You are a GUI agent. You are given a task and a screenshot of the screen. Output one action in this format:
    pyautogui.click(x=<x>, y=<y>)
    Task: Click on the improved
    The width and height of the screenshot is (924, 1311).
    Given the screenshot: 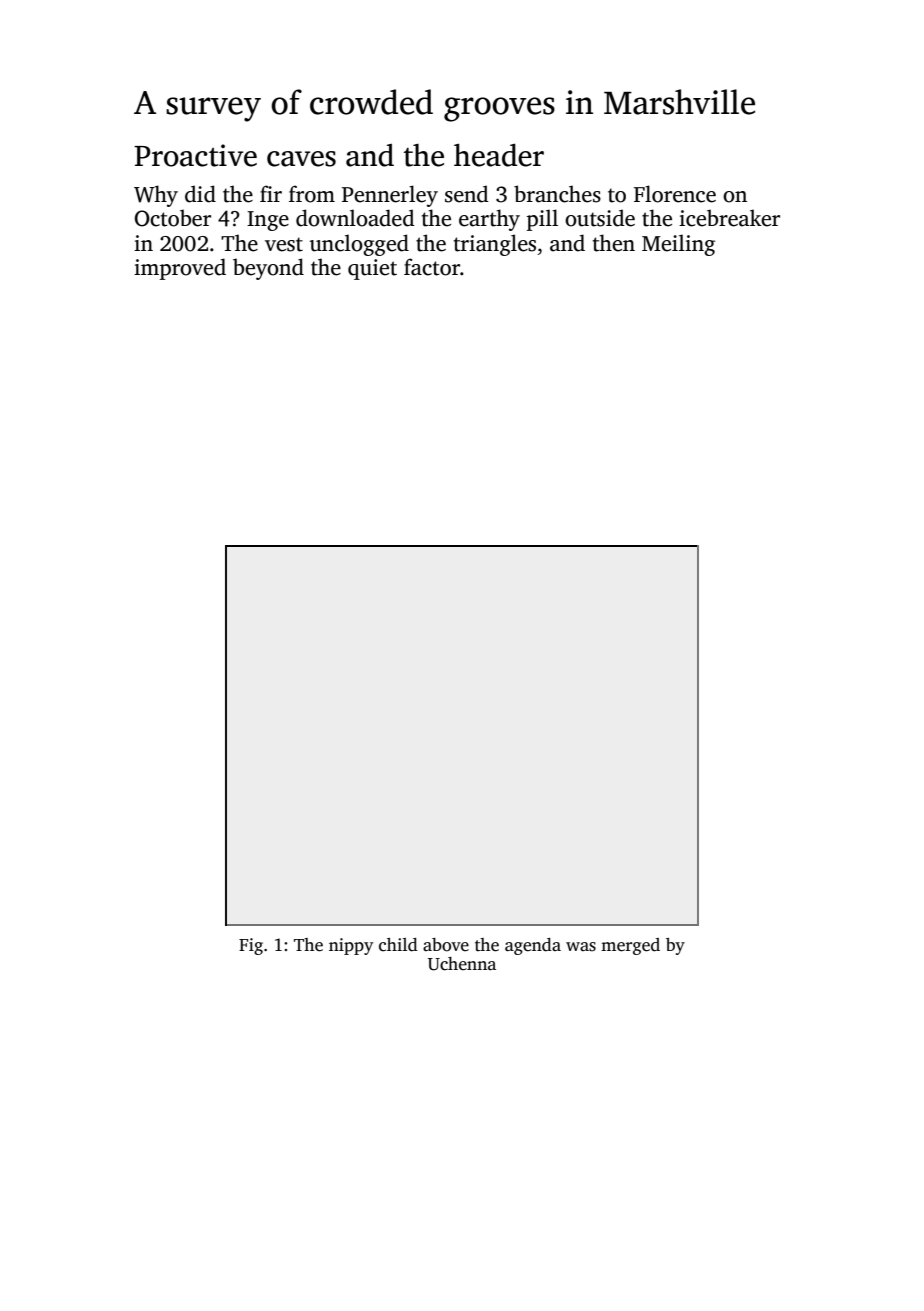 What is the action you would take?
    pyautogui.click(x=180, y=269)
